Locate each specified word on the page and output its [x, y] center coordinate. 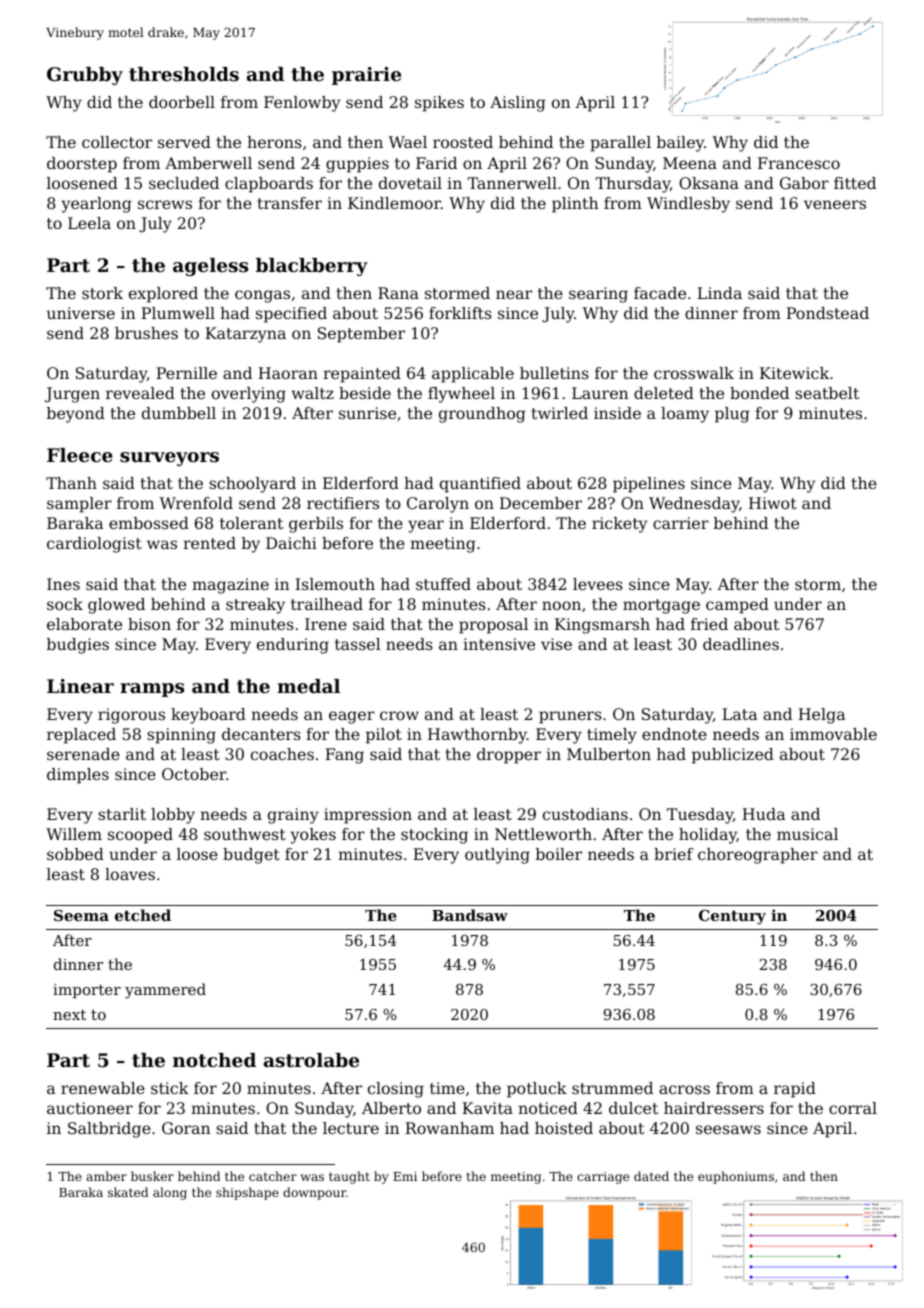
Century [732, 917]
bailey [680, 144]
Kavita [487, 1108]
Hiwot [773, 503]
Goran [186, 1128]
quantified [480, 485]
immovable [833, 734]
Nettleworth [543, 834]
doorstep [82, 165]
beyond [76, 415]
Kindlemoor [394, 203]
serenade [83, 754]
